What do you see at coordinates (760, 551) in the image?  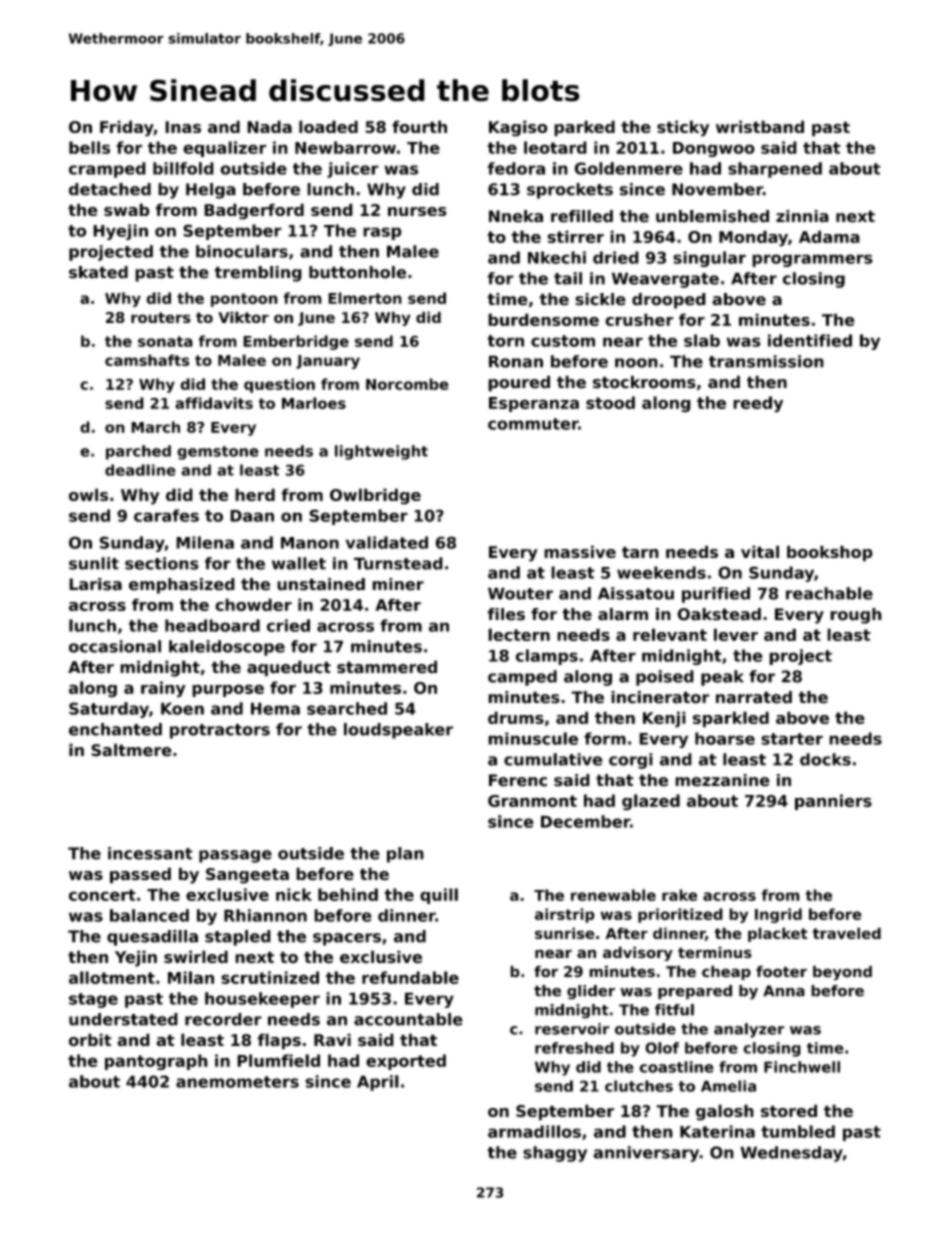 I see `vital` at bounding box center [760, 551].
